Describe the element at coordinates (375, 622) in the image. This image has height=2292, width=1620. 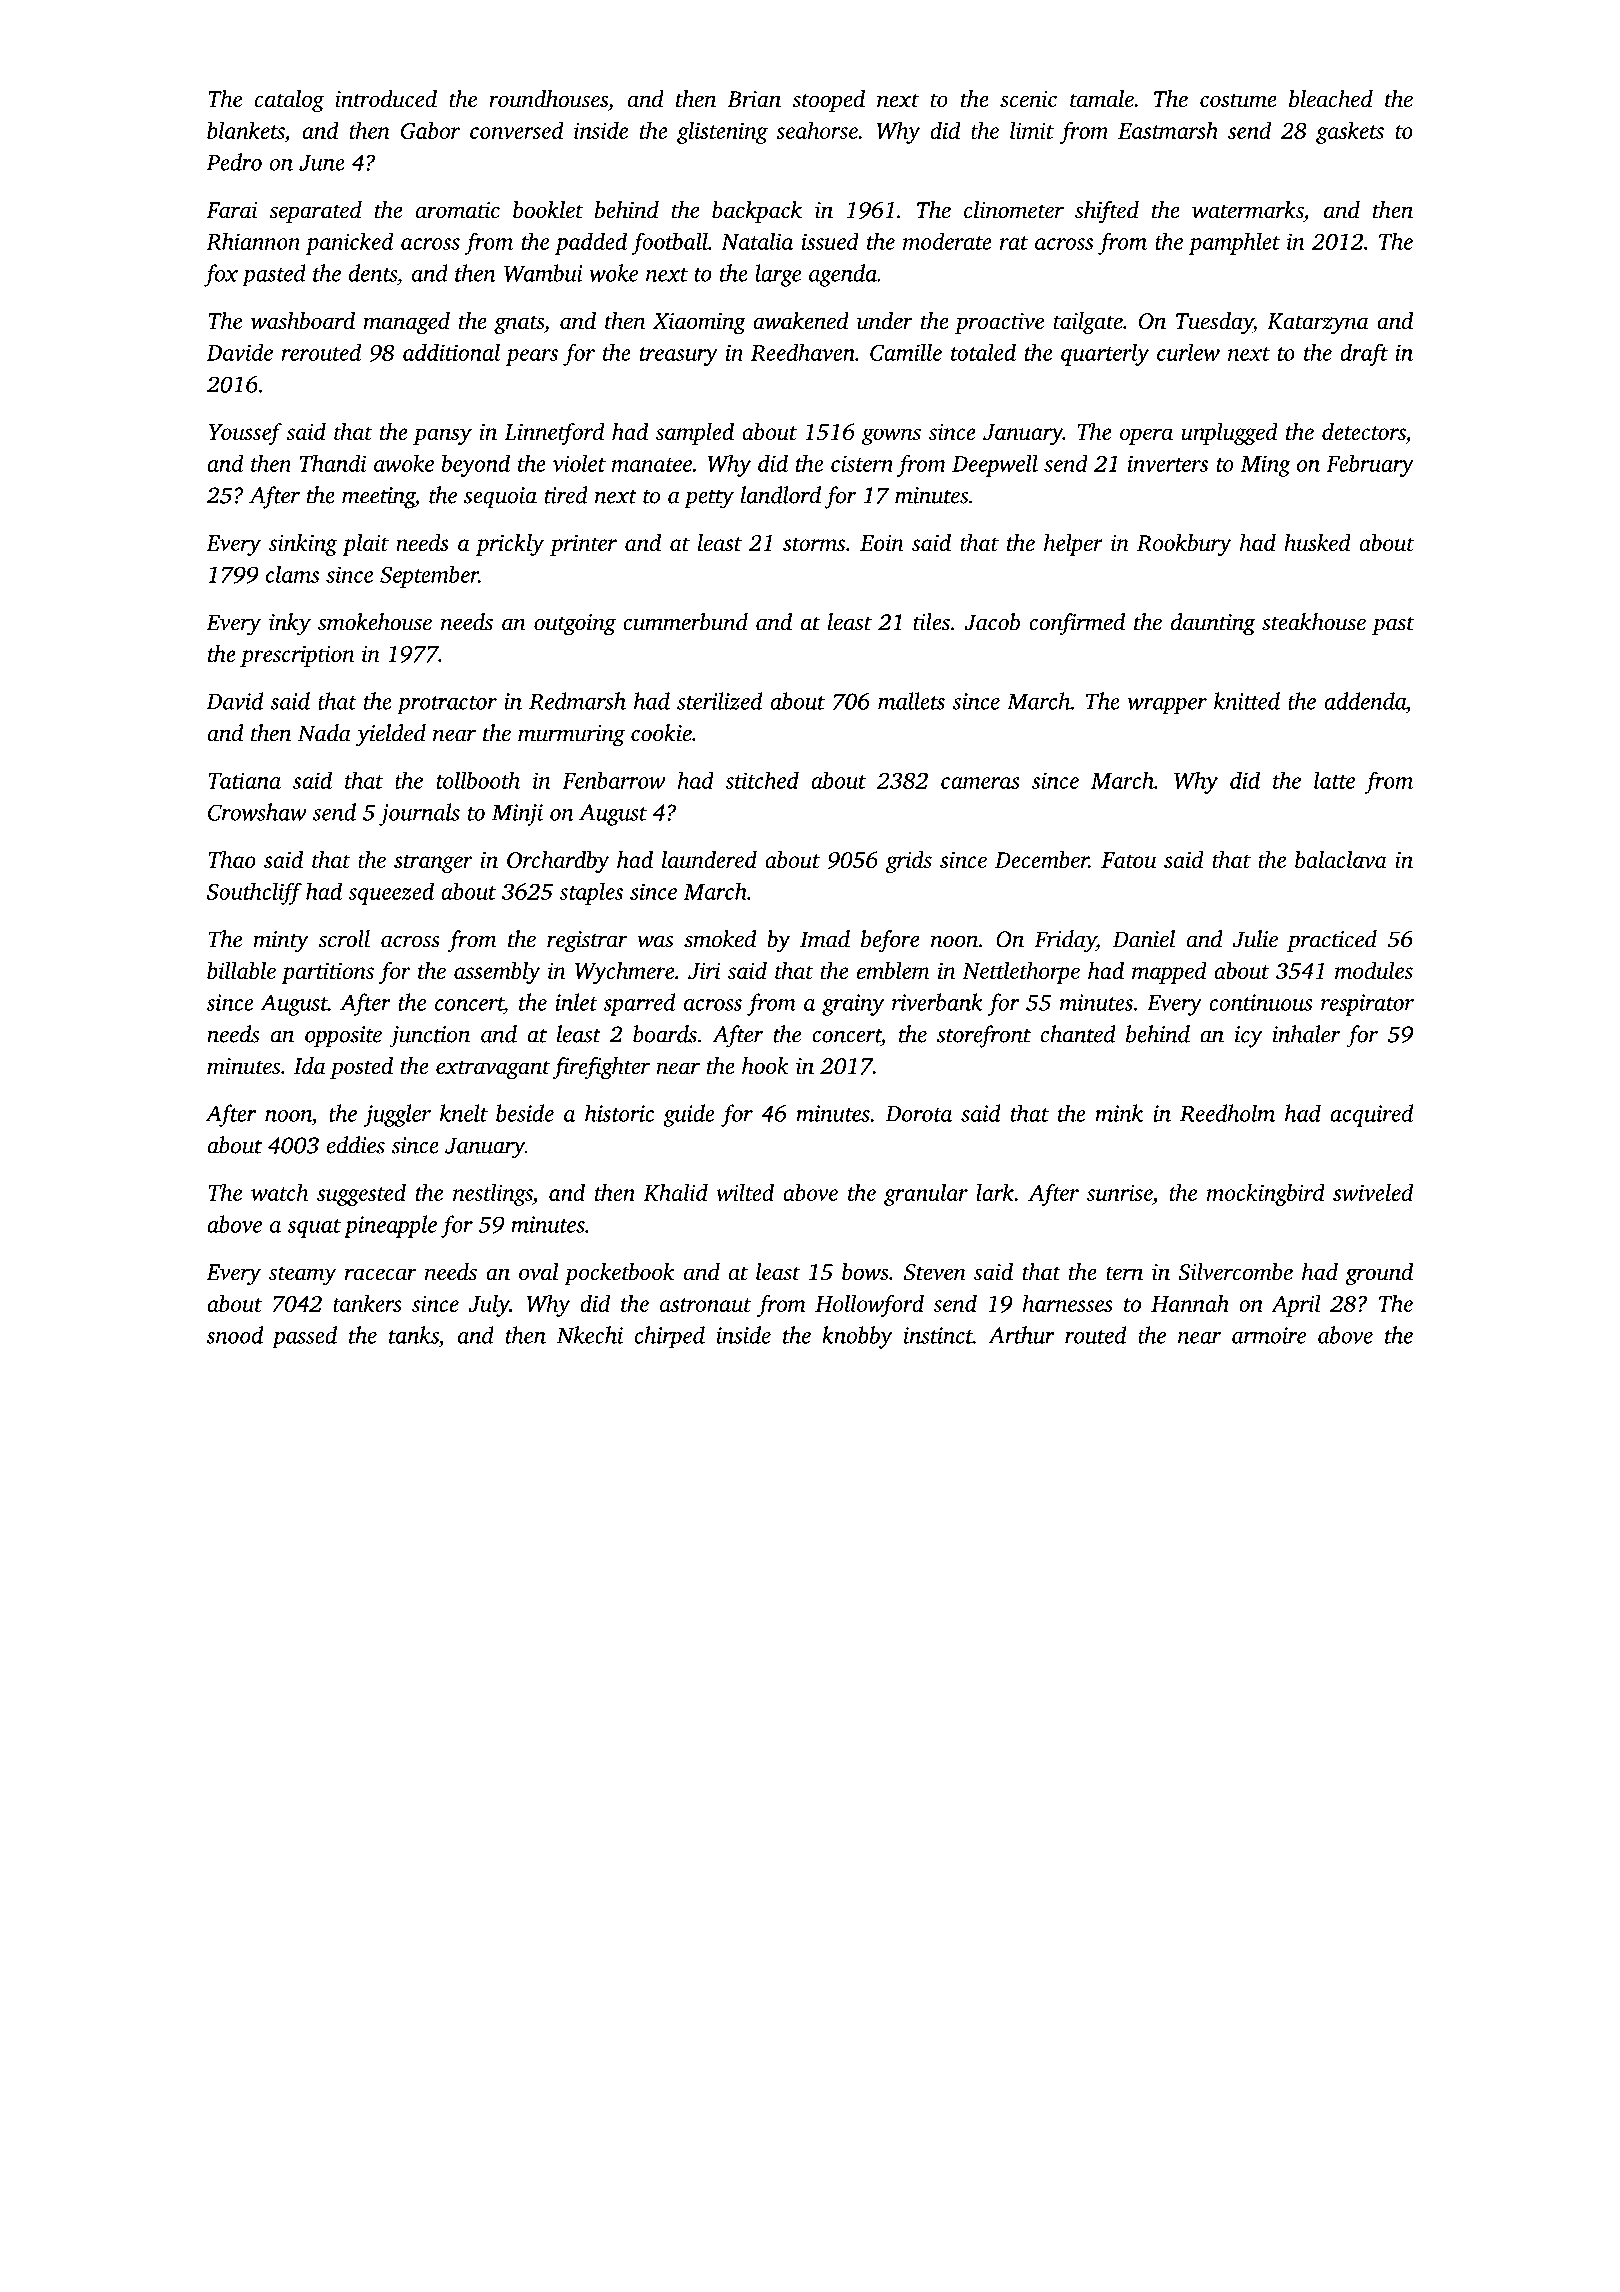
I see `smokehouse` at that location.
